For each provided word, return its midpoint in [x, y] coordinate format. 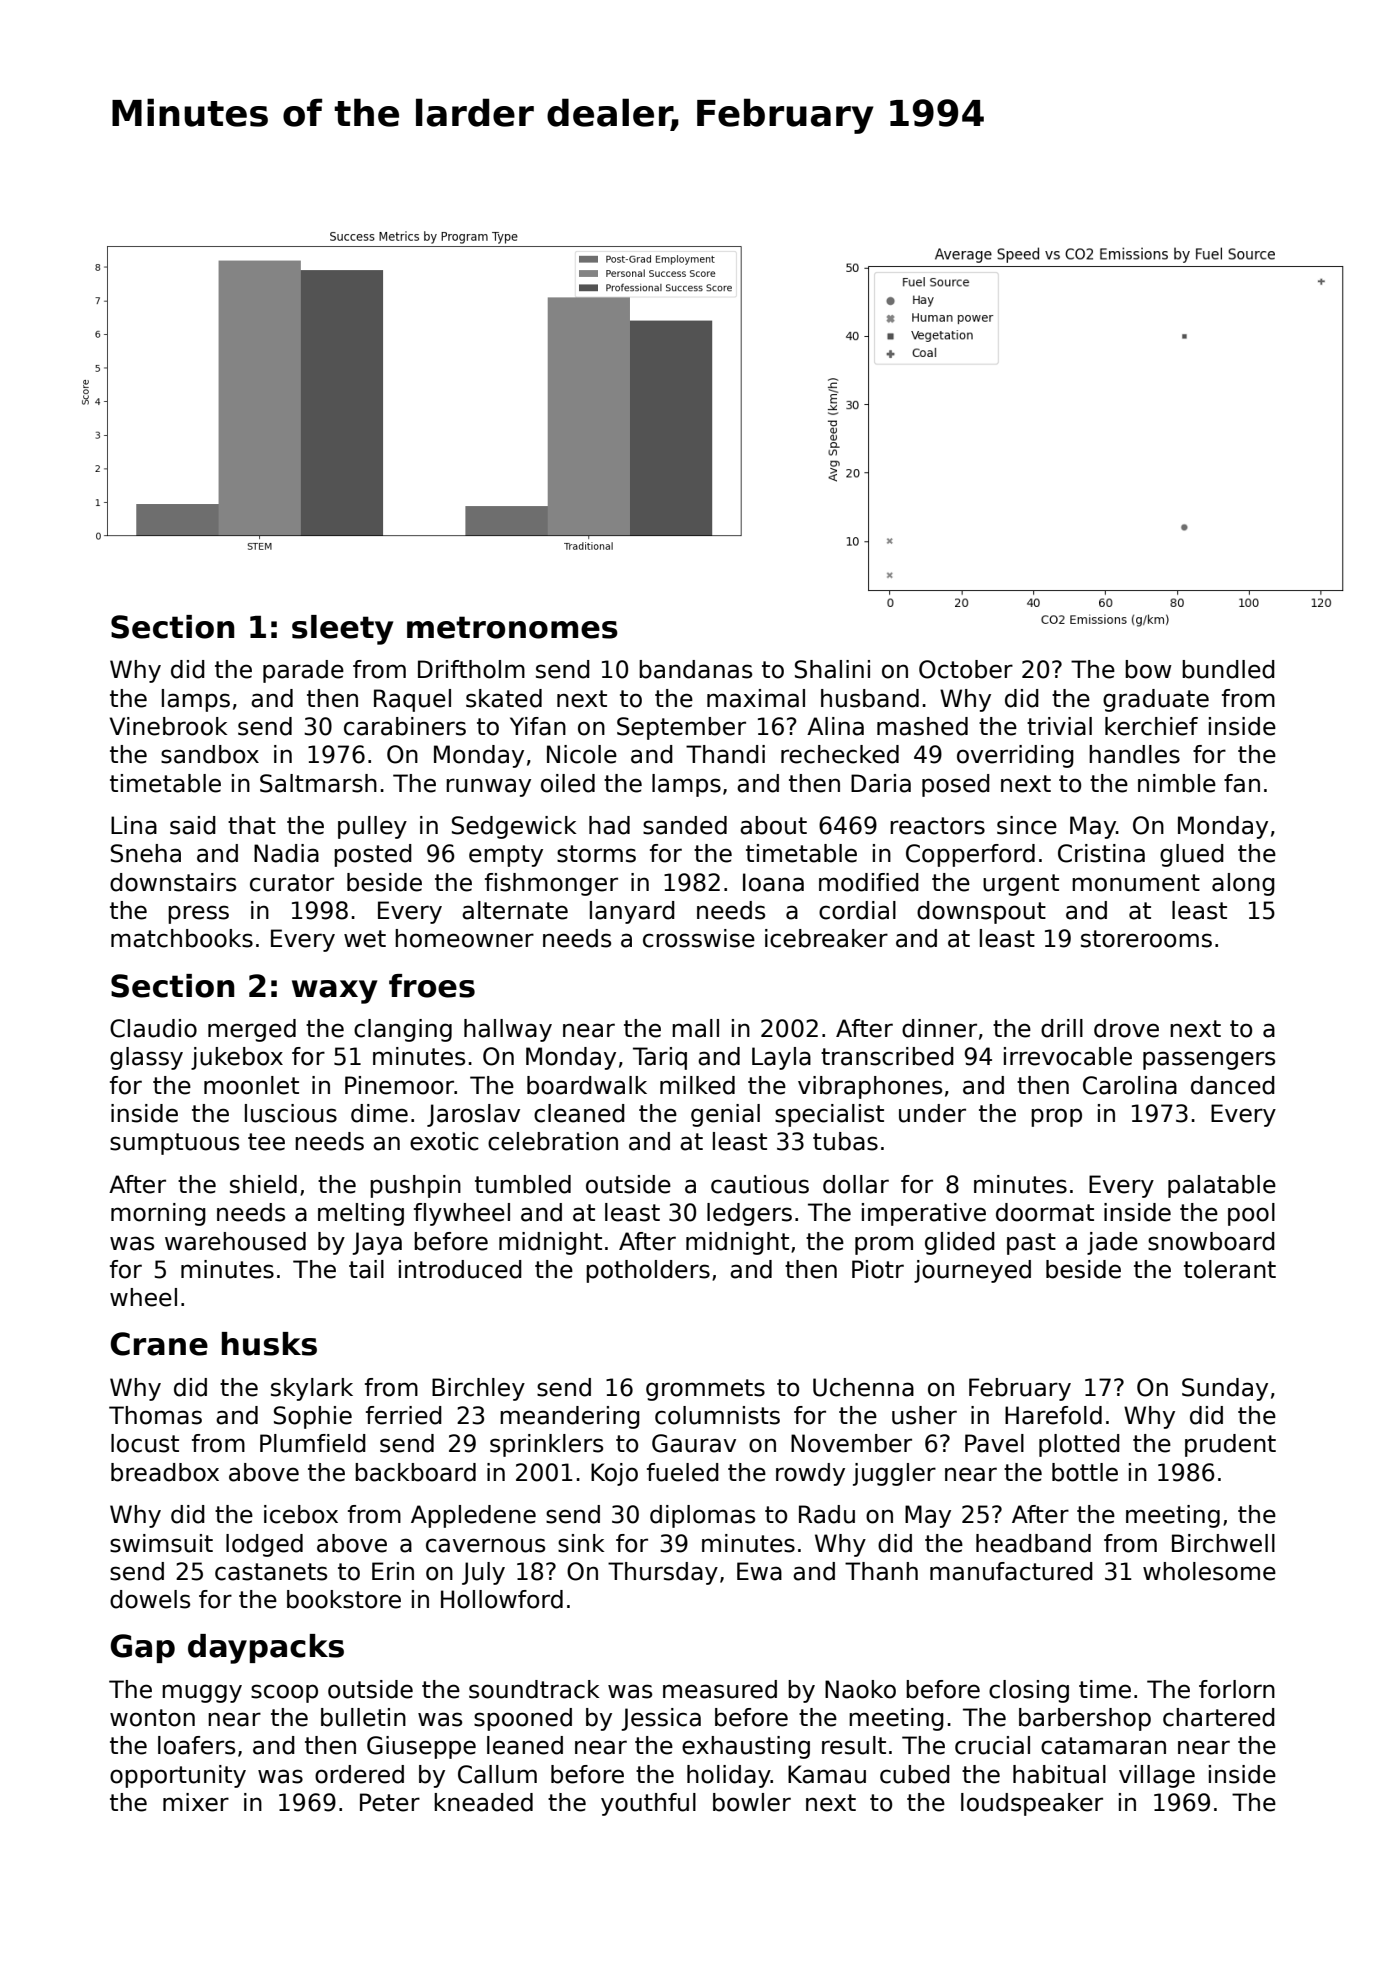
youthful [648, 1804]
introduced [460, 1269]
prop [1056, 1117]
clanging [403, 1030]
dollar [856, 1184]
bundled [1228, 669]
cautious [760, 1184]
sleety [342, 630]
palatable [1222, 1186]
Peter [390, 1802]
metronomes [512, 627]
